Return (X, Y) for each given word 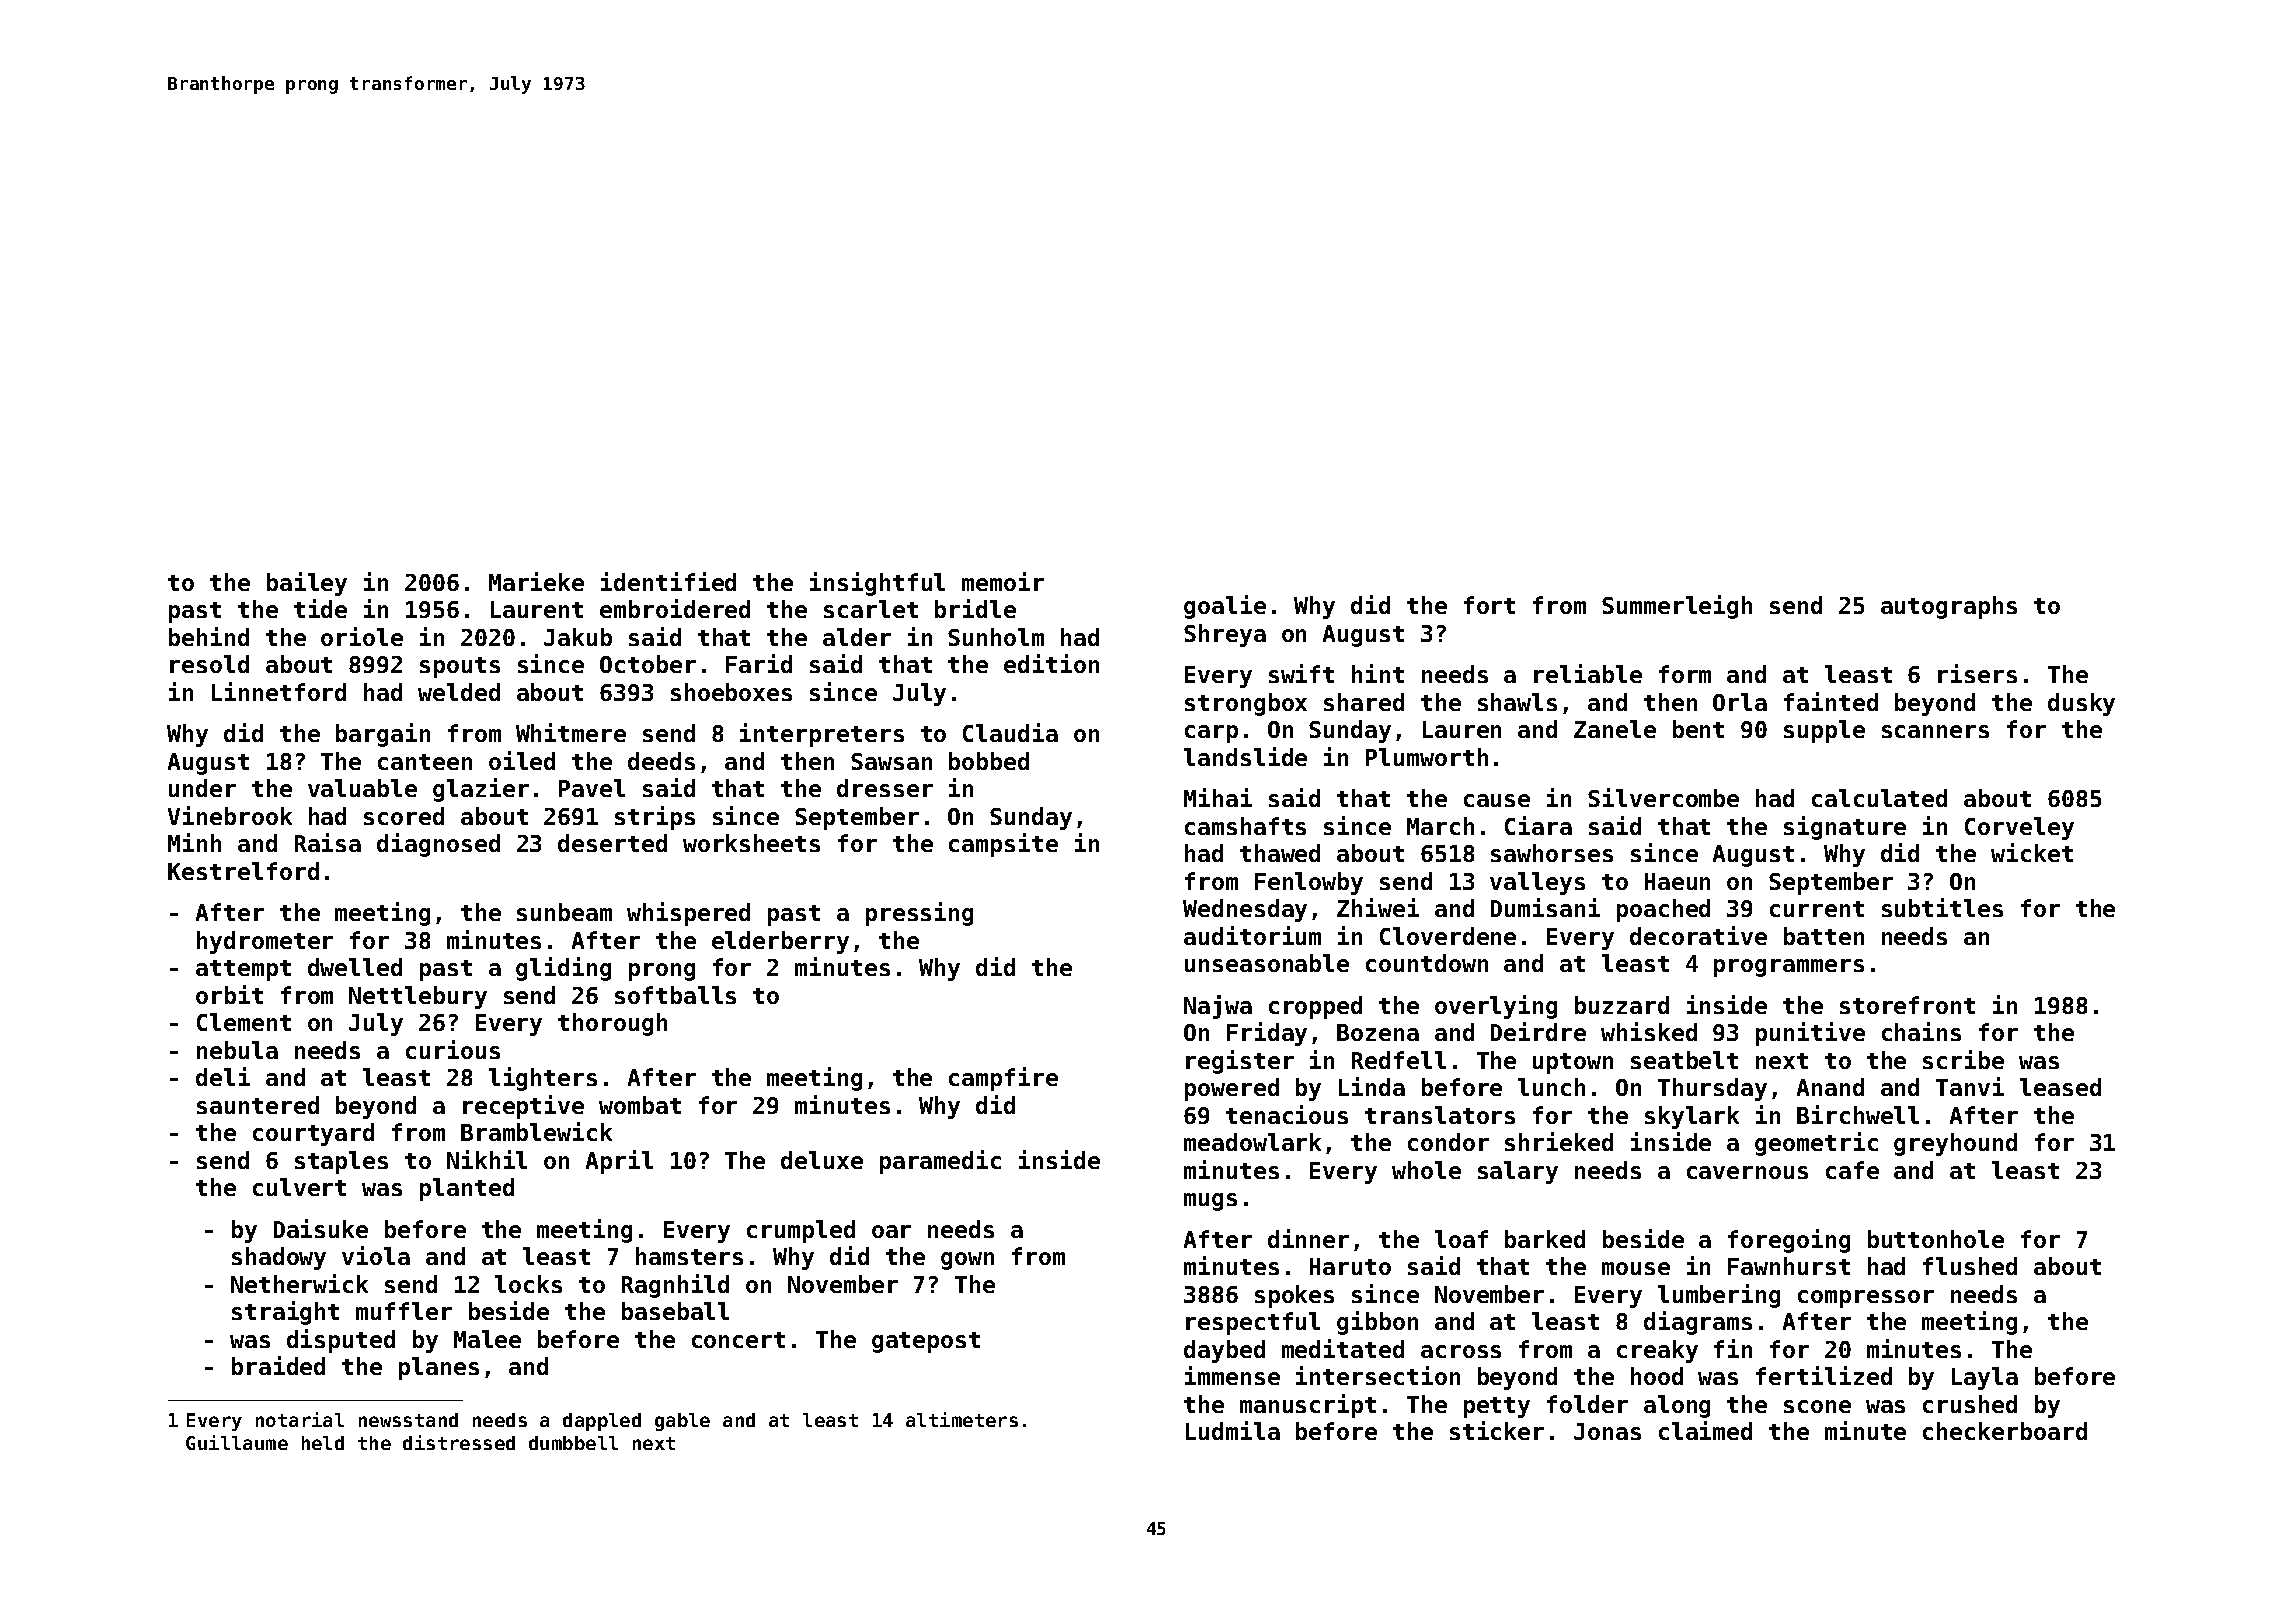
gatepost (926, 1342)
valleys (1537, 883)
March (1440, 826)
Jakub (578, 637)
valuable (362, 788)
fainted (1831, 701)
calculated (1879, 798)
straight (285, 1313)
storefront (1907, 1005)
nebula (237, 1050)
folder (1587, 1404)
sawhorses (1552, 853)
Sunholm (996, 637)
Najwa (1218, 1007)
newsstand (408, 1420)
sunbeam (564, 912)
